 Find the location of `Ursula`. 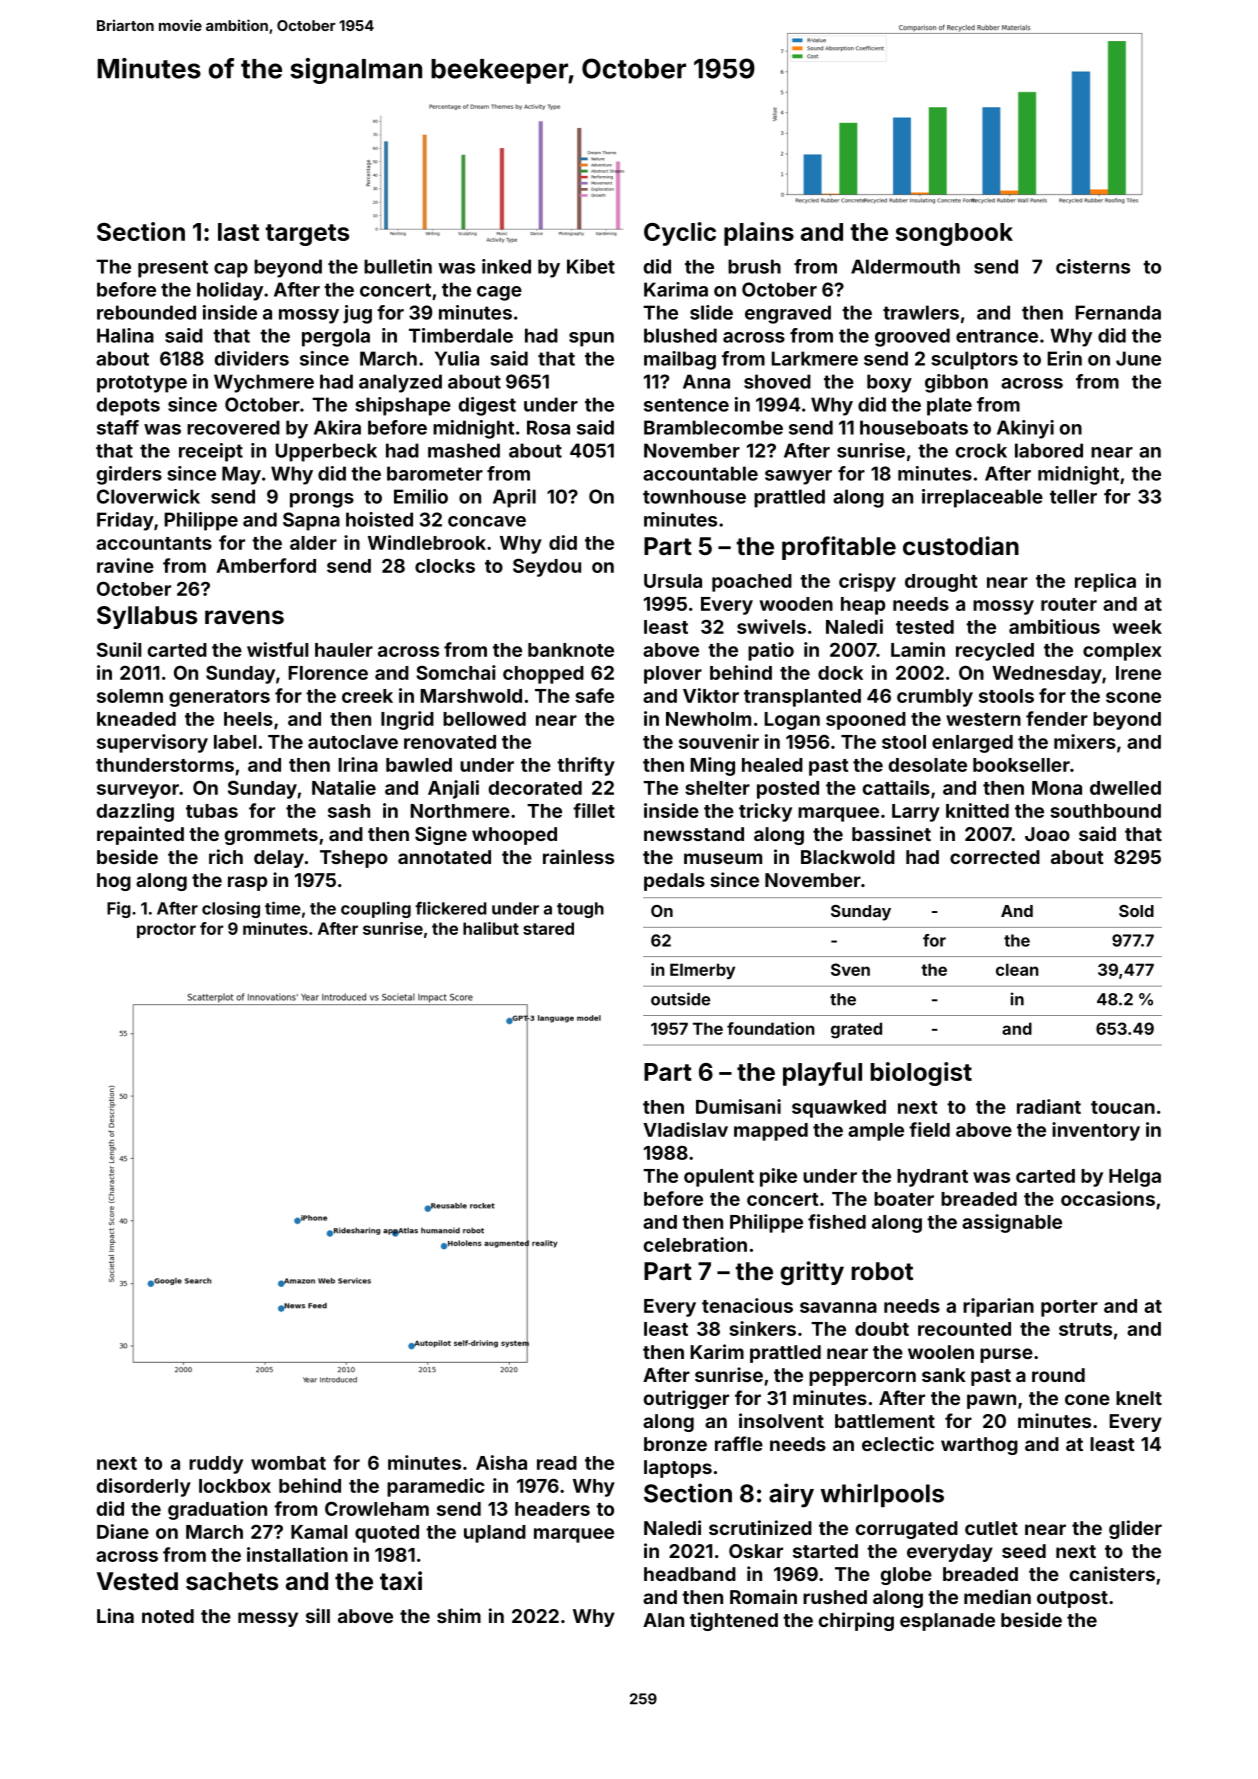

Ursula is located at coordinates (673, 581).
